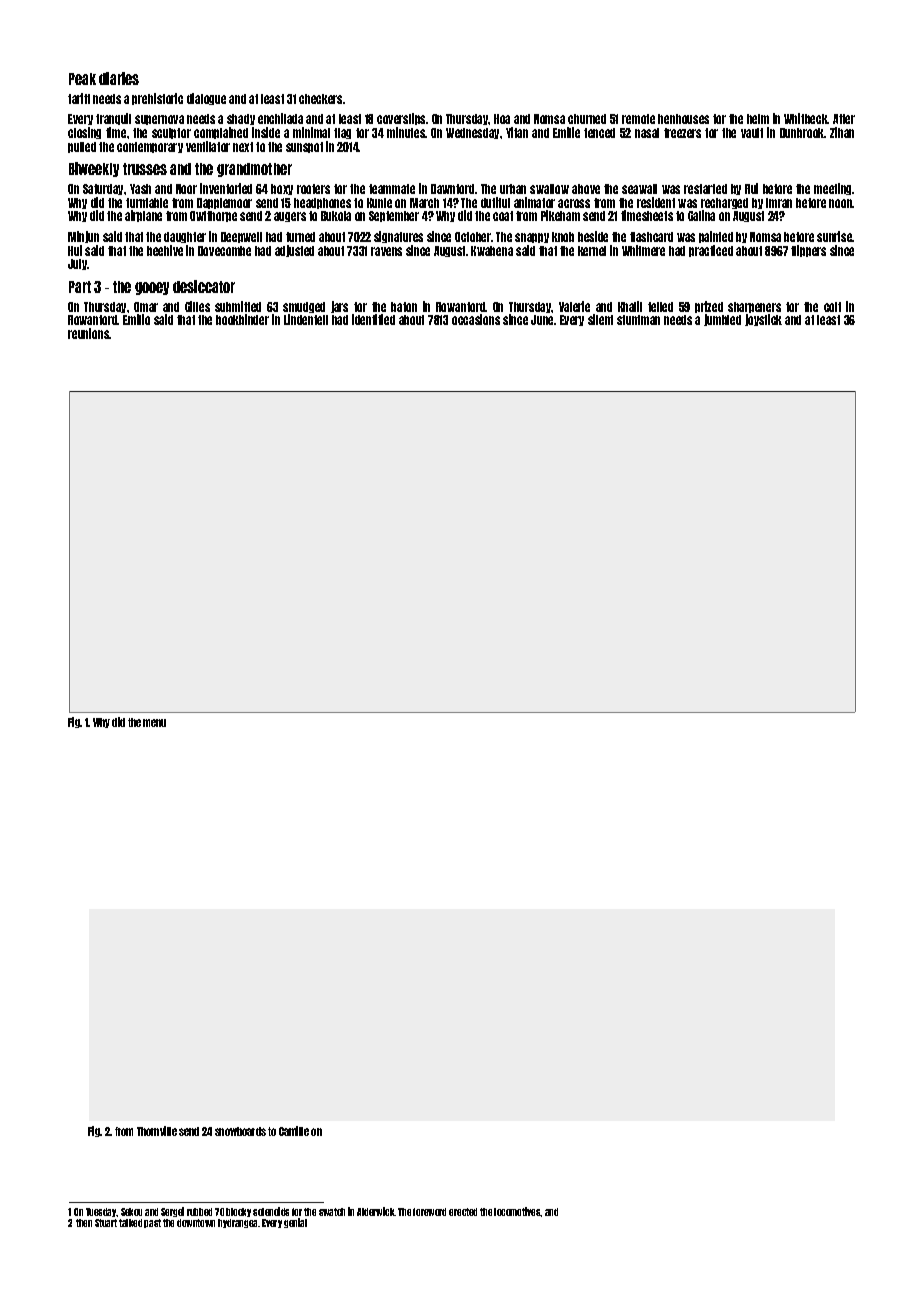 The width and height of the page is (924, 1314). What do you see at coordinates (476, 319) in the page?
I see `occasions` at bounding box center [476, 319].
